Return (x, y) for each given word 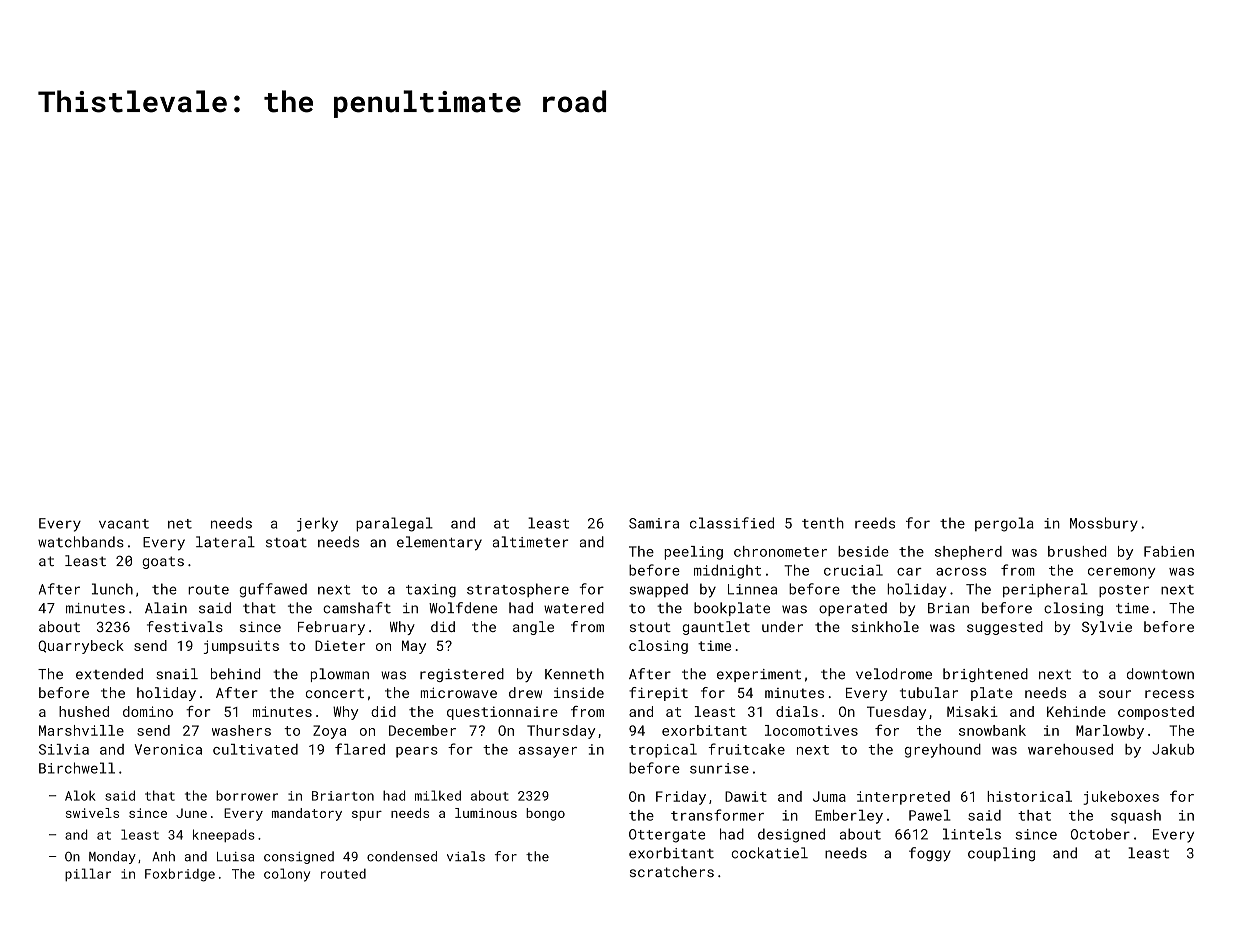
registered (462, 675)
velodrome (894, 674)
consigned (299, 857)
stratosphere (518, 590)
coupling (1001, 854)
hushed (84, 711)
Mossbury (1104, 524)
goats (163, 562)
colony (287, 875)
